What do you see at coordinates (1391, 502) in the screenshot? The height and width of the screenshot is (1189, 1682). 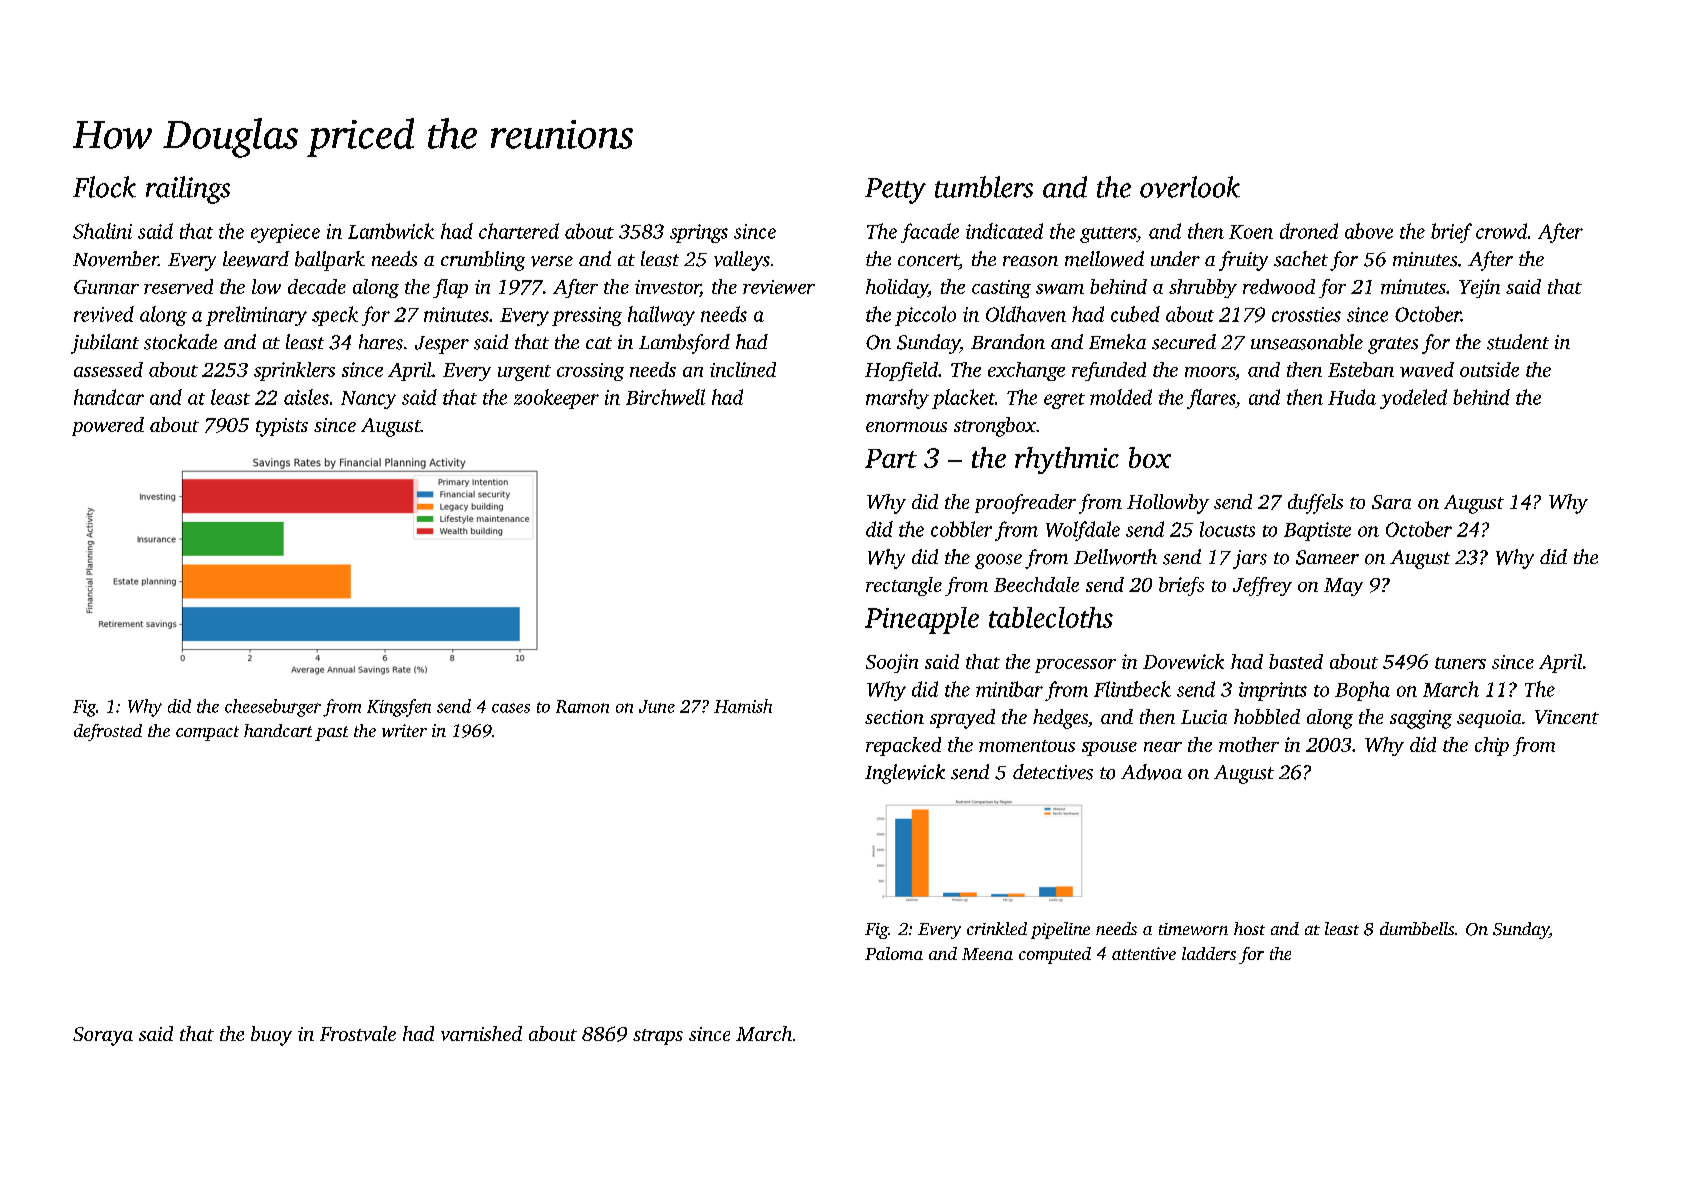 I see `Sara` at bounding box center [1391, 502].
